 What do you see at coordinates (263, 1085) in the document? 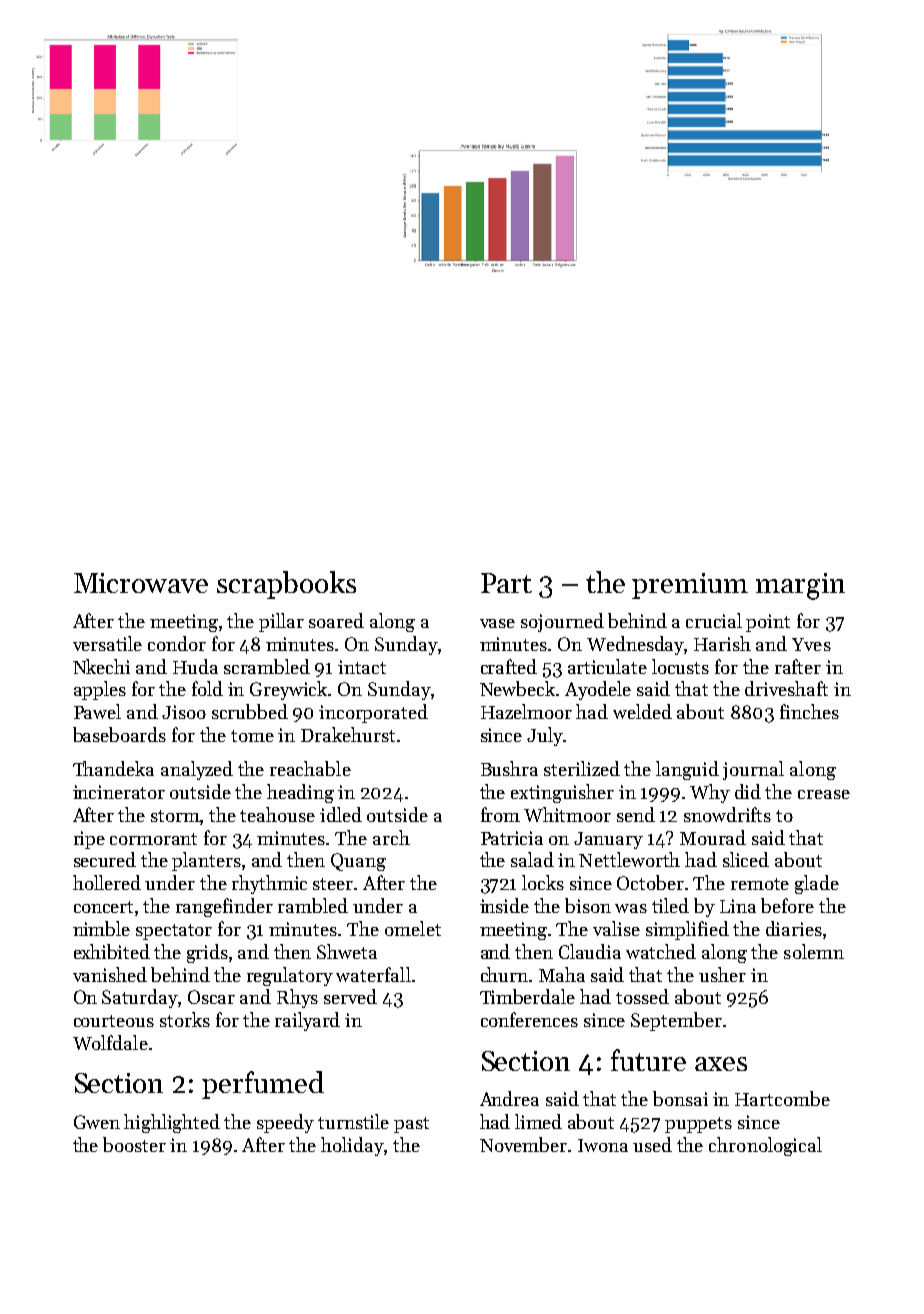
I see `perfumed` at bounding box center [263, 1085].
